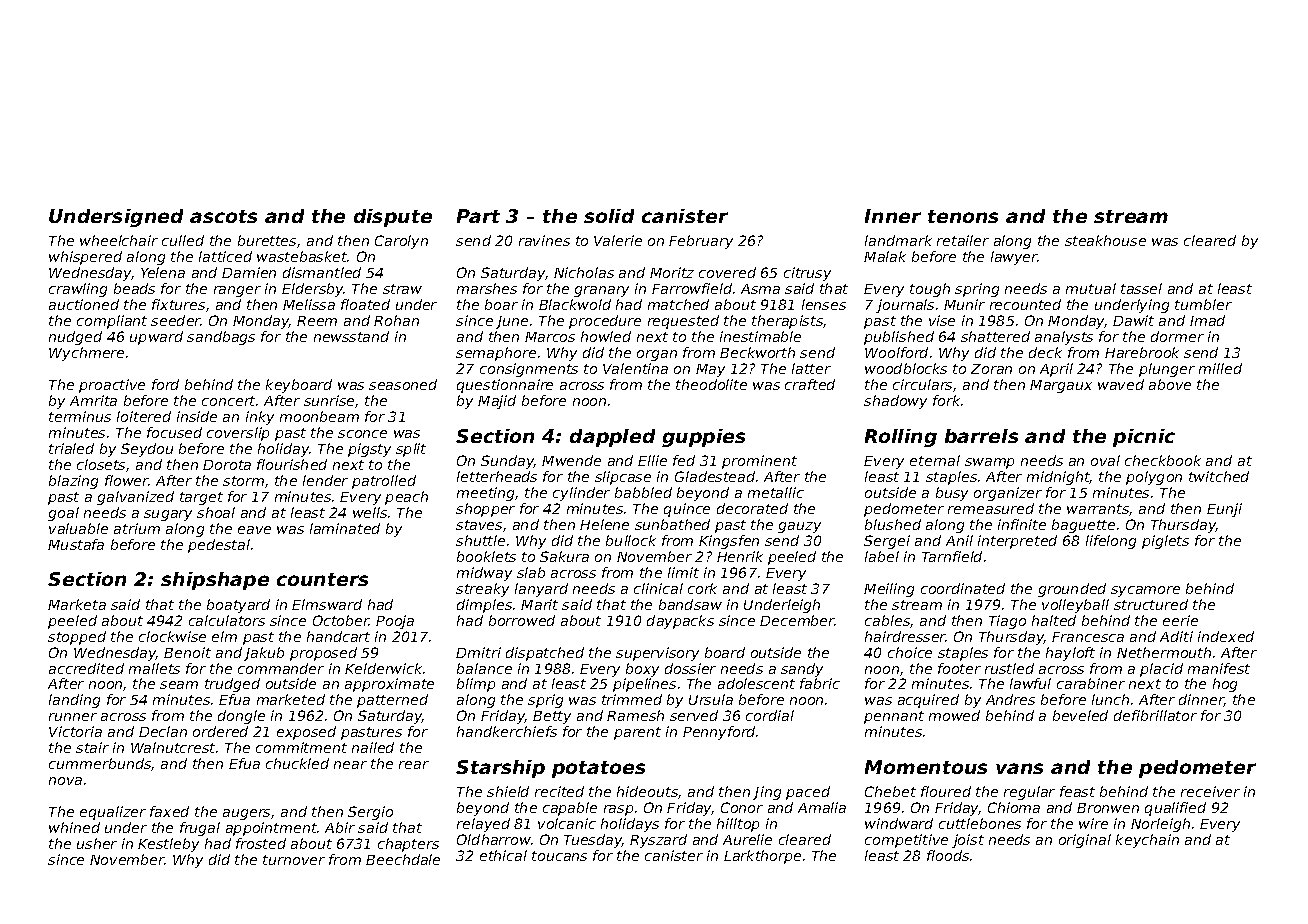 Image resolution: width=1308 pixels, height=924 pixels. What do you see at coordinates (1056, 370) in the screenshot?
I see `April` at bounding box center [1056, 370].
